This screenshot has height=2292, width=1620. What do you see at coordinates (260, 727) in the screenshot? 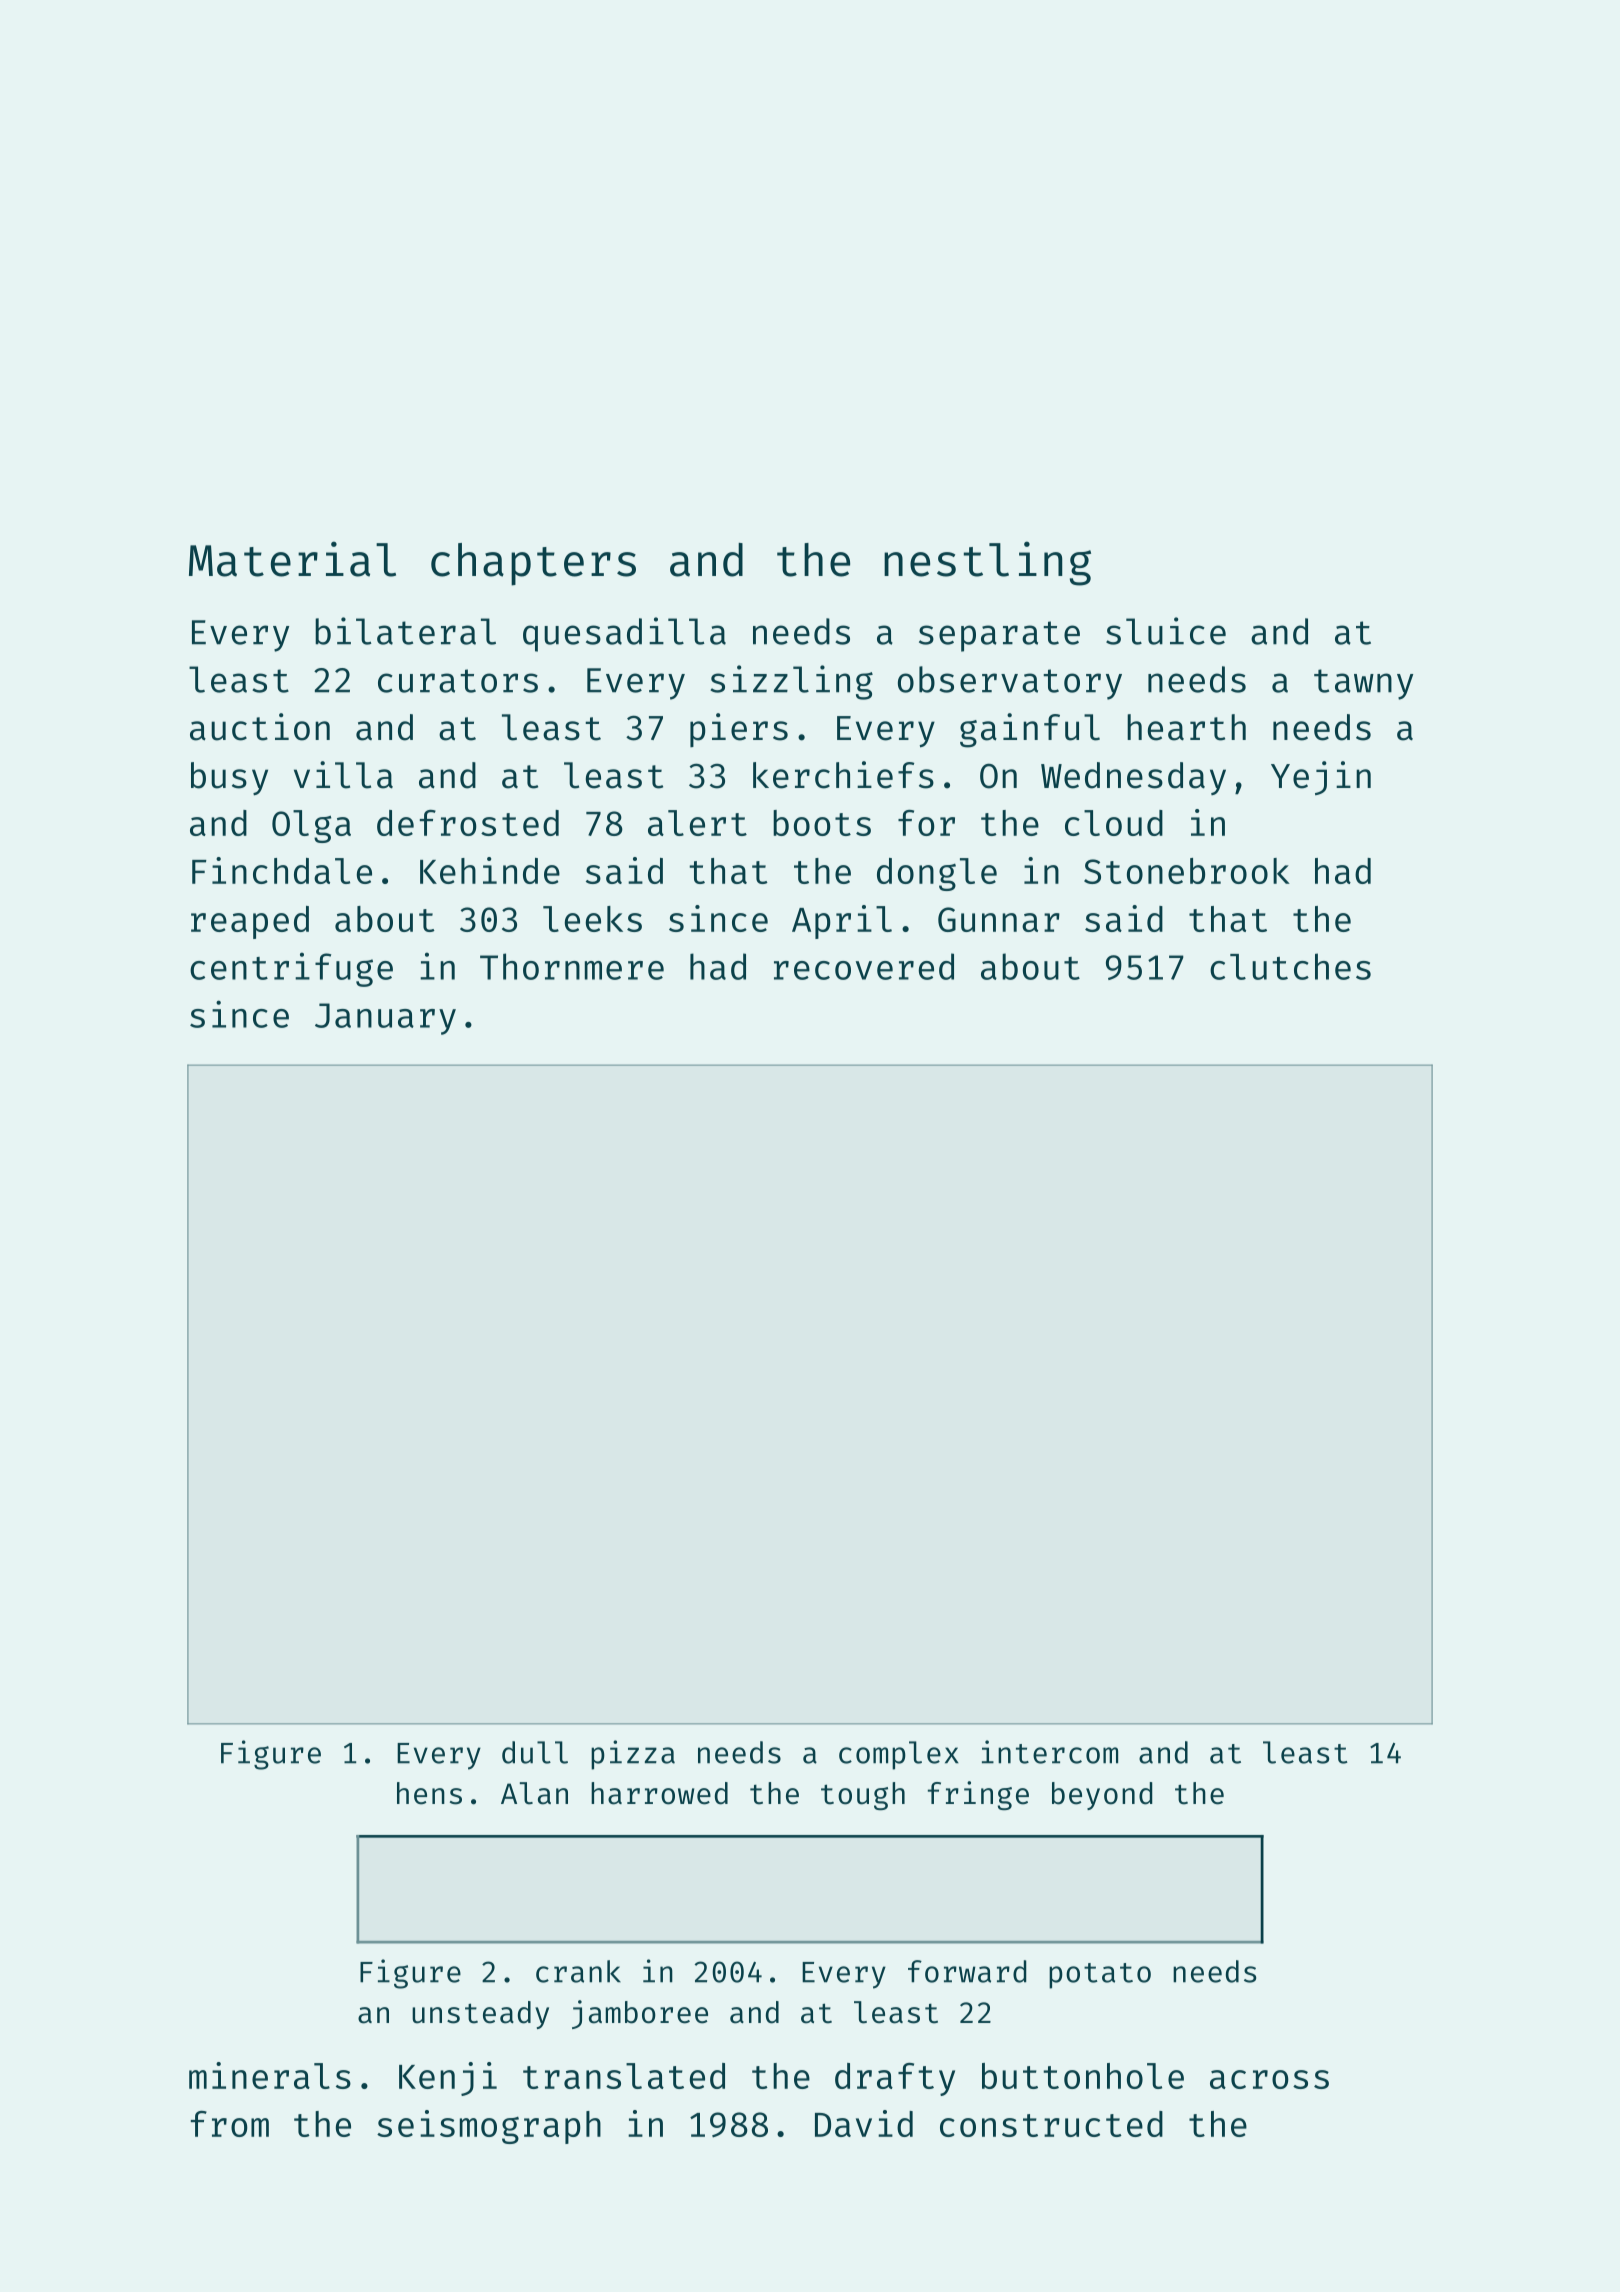
I see `auction` at bounding box center [260, 727].
